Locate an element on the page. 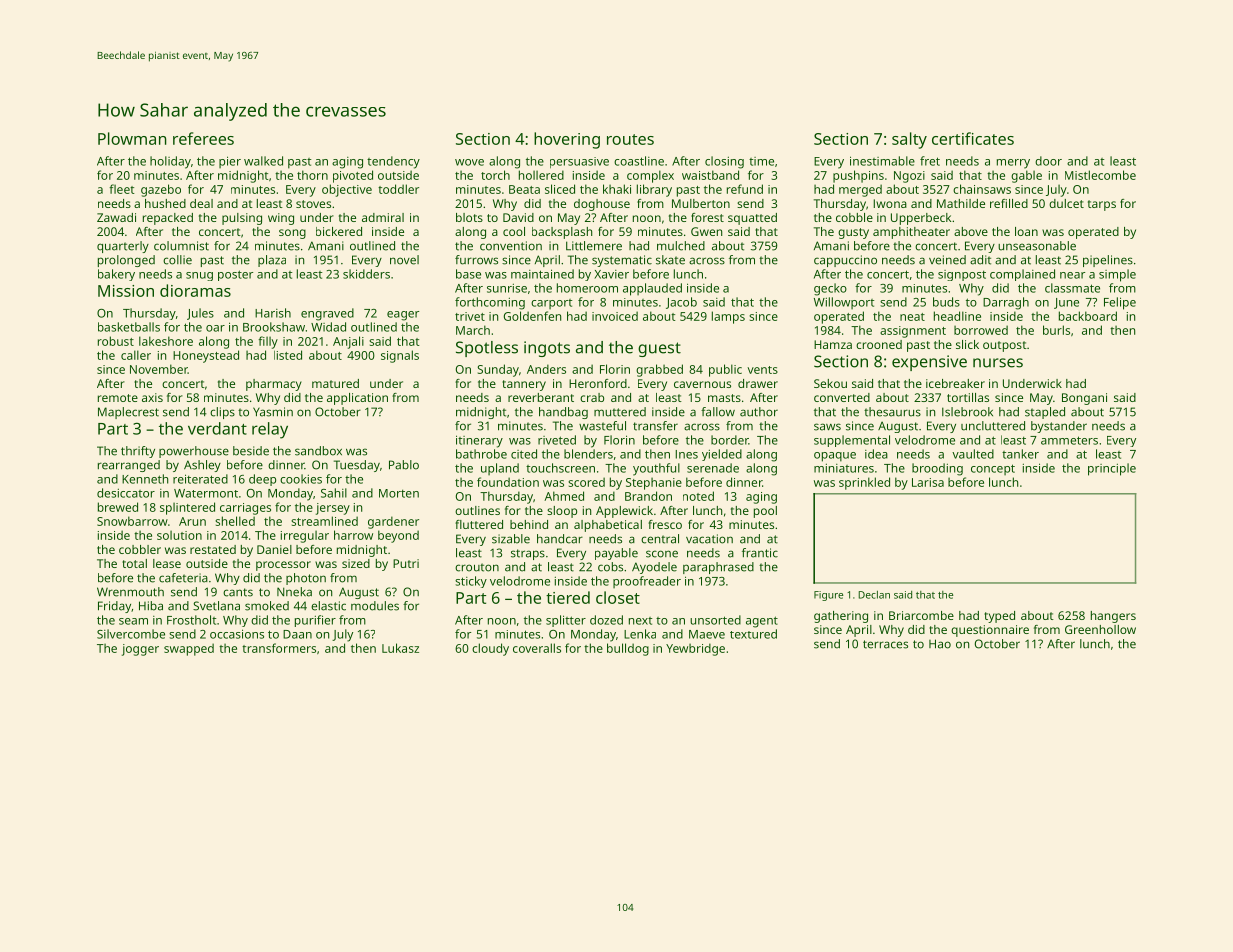 The height and width of the page is (952, 1233). remote is located at coordinates (118, 398).
